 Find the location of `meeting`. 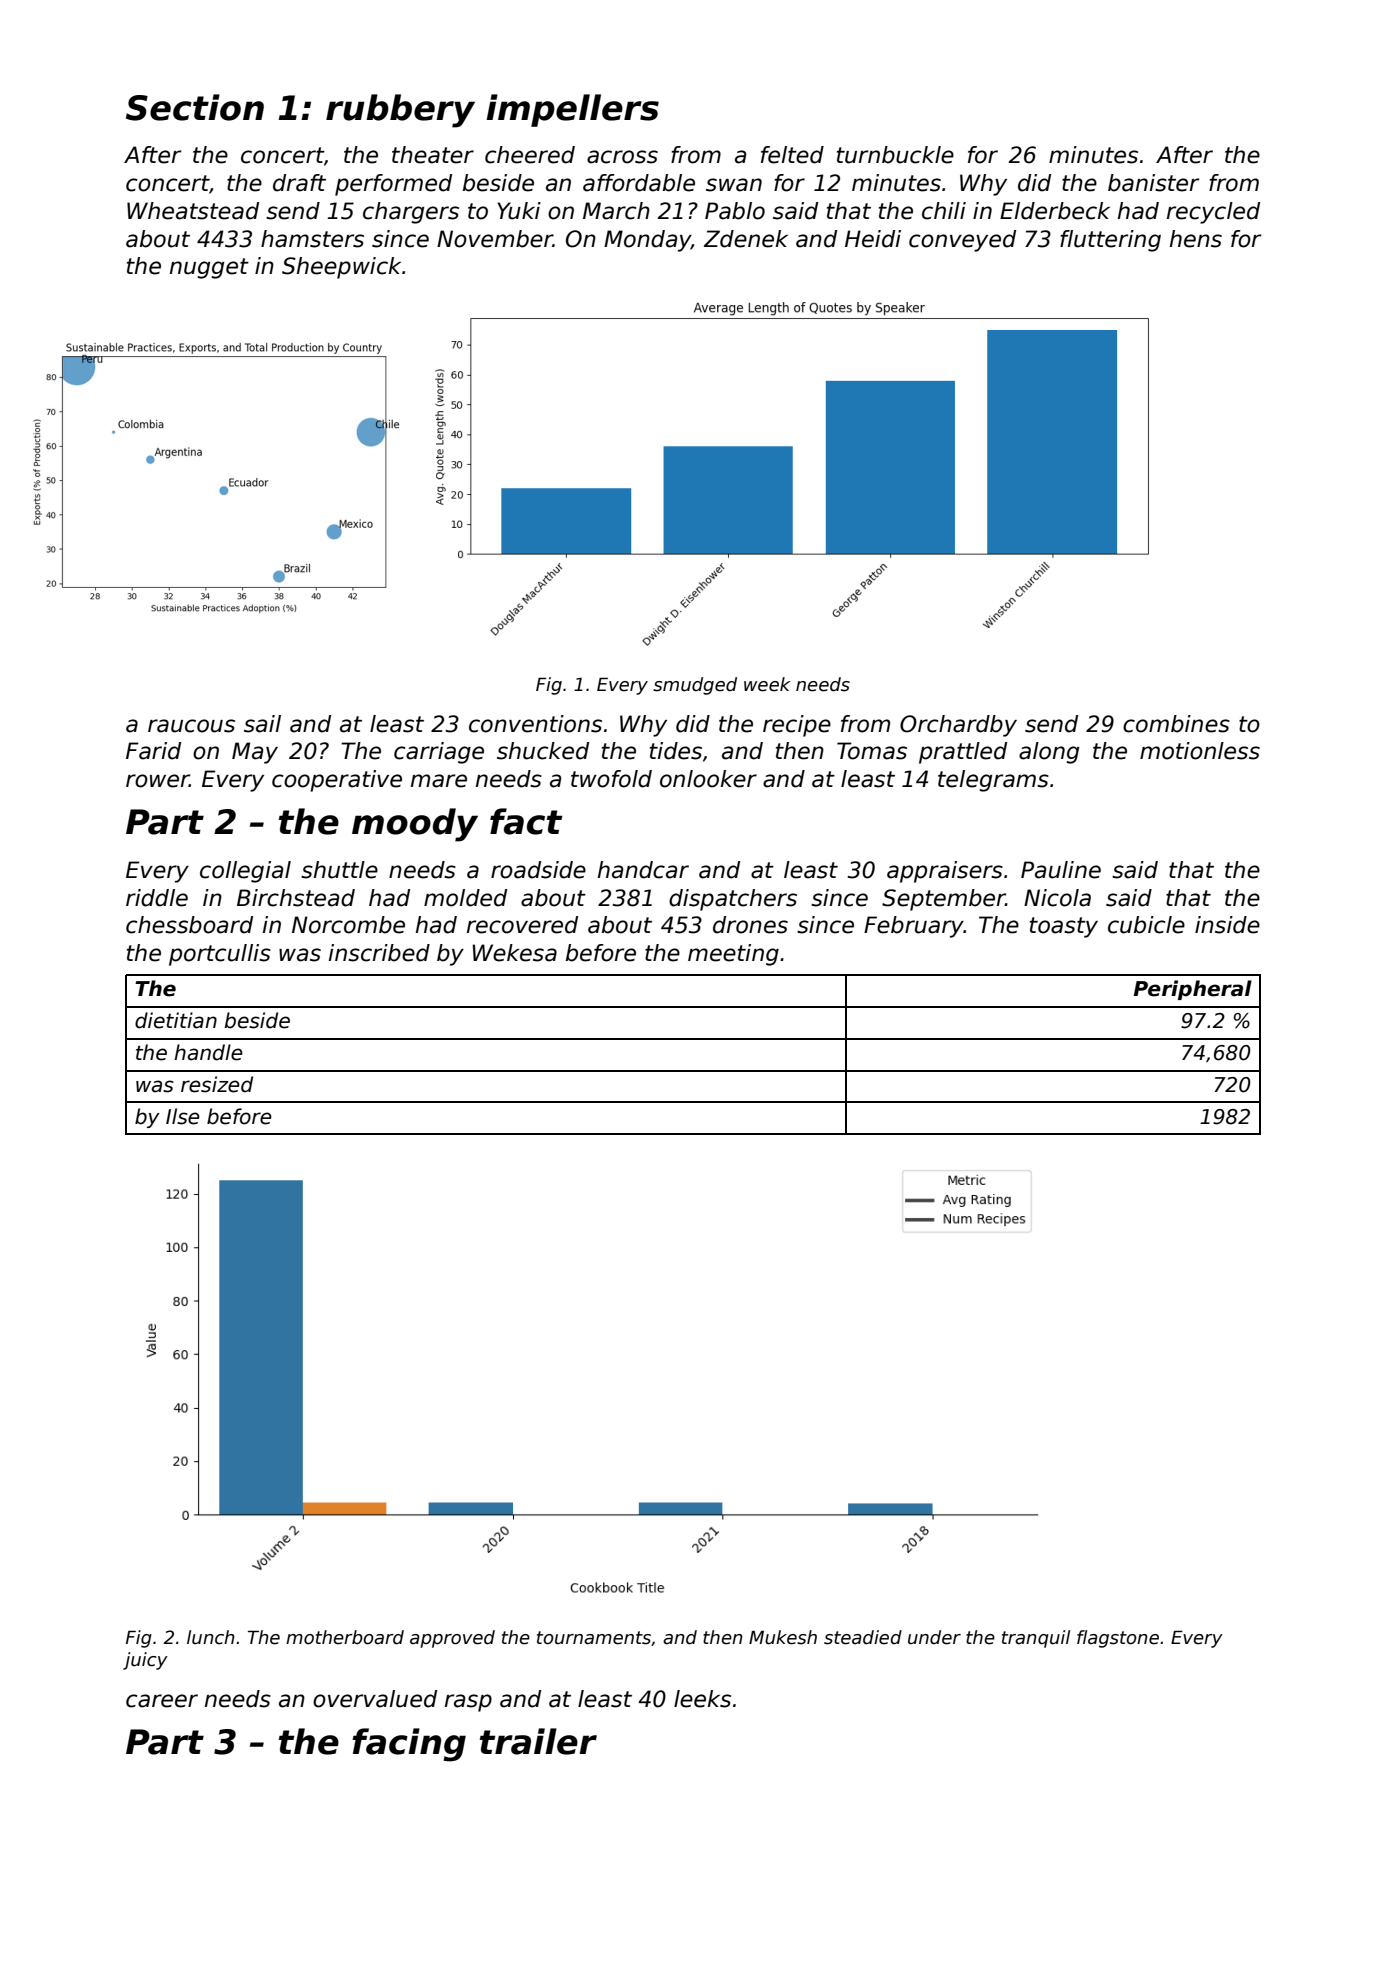

meeting is located at coordinates (733, 955).
